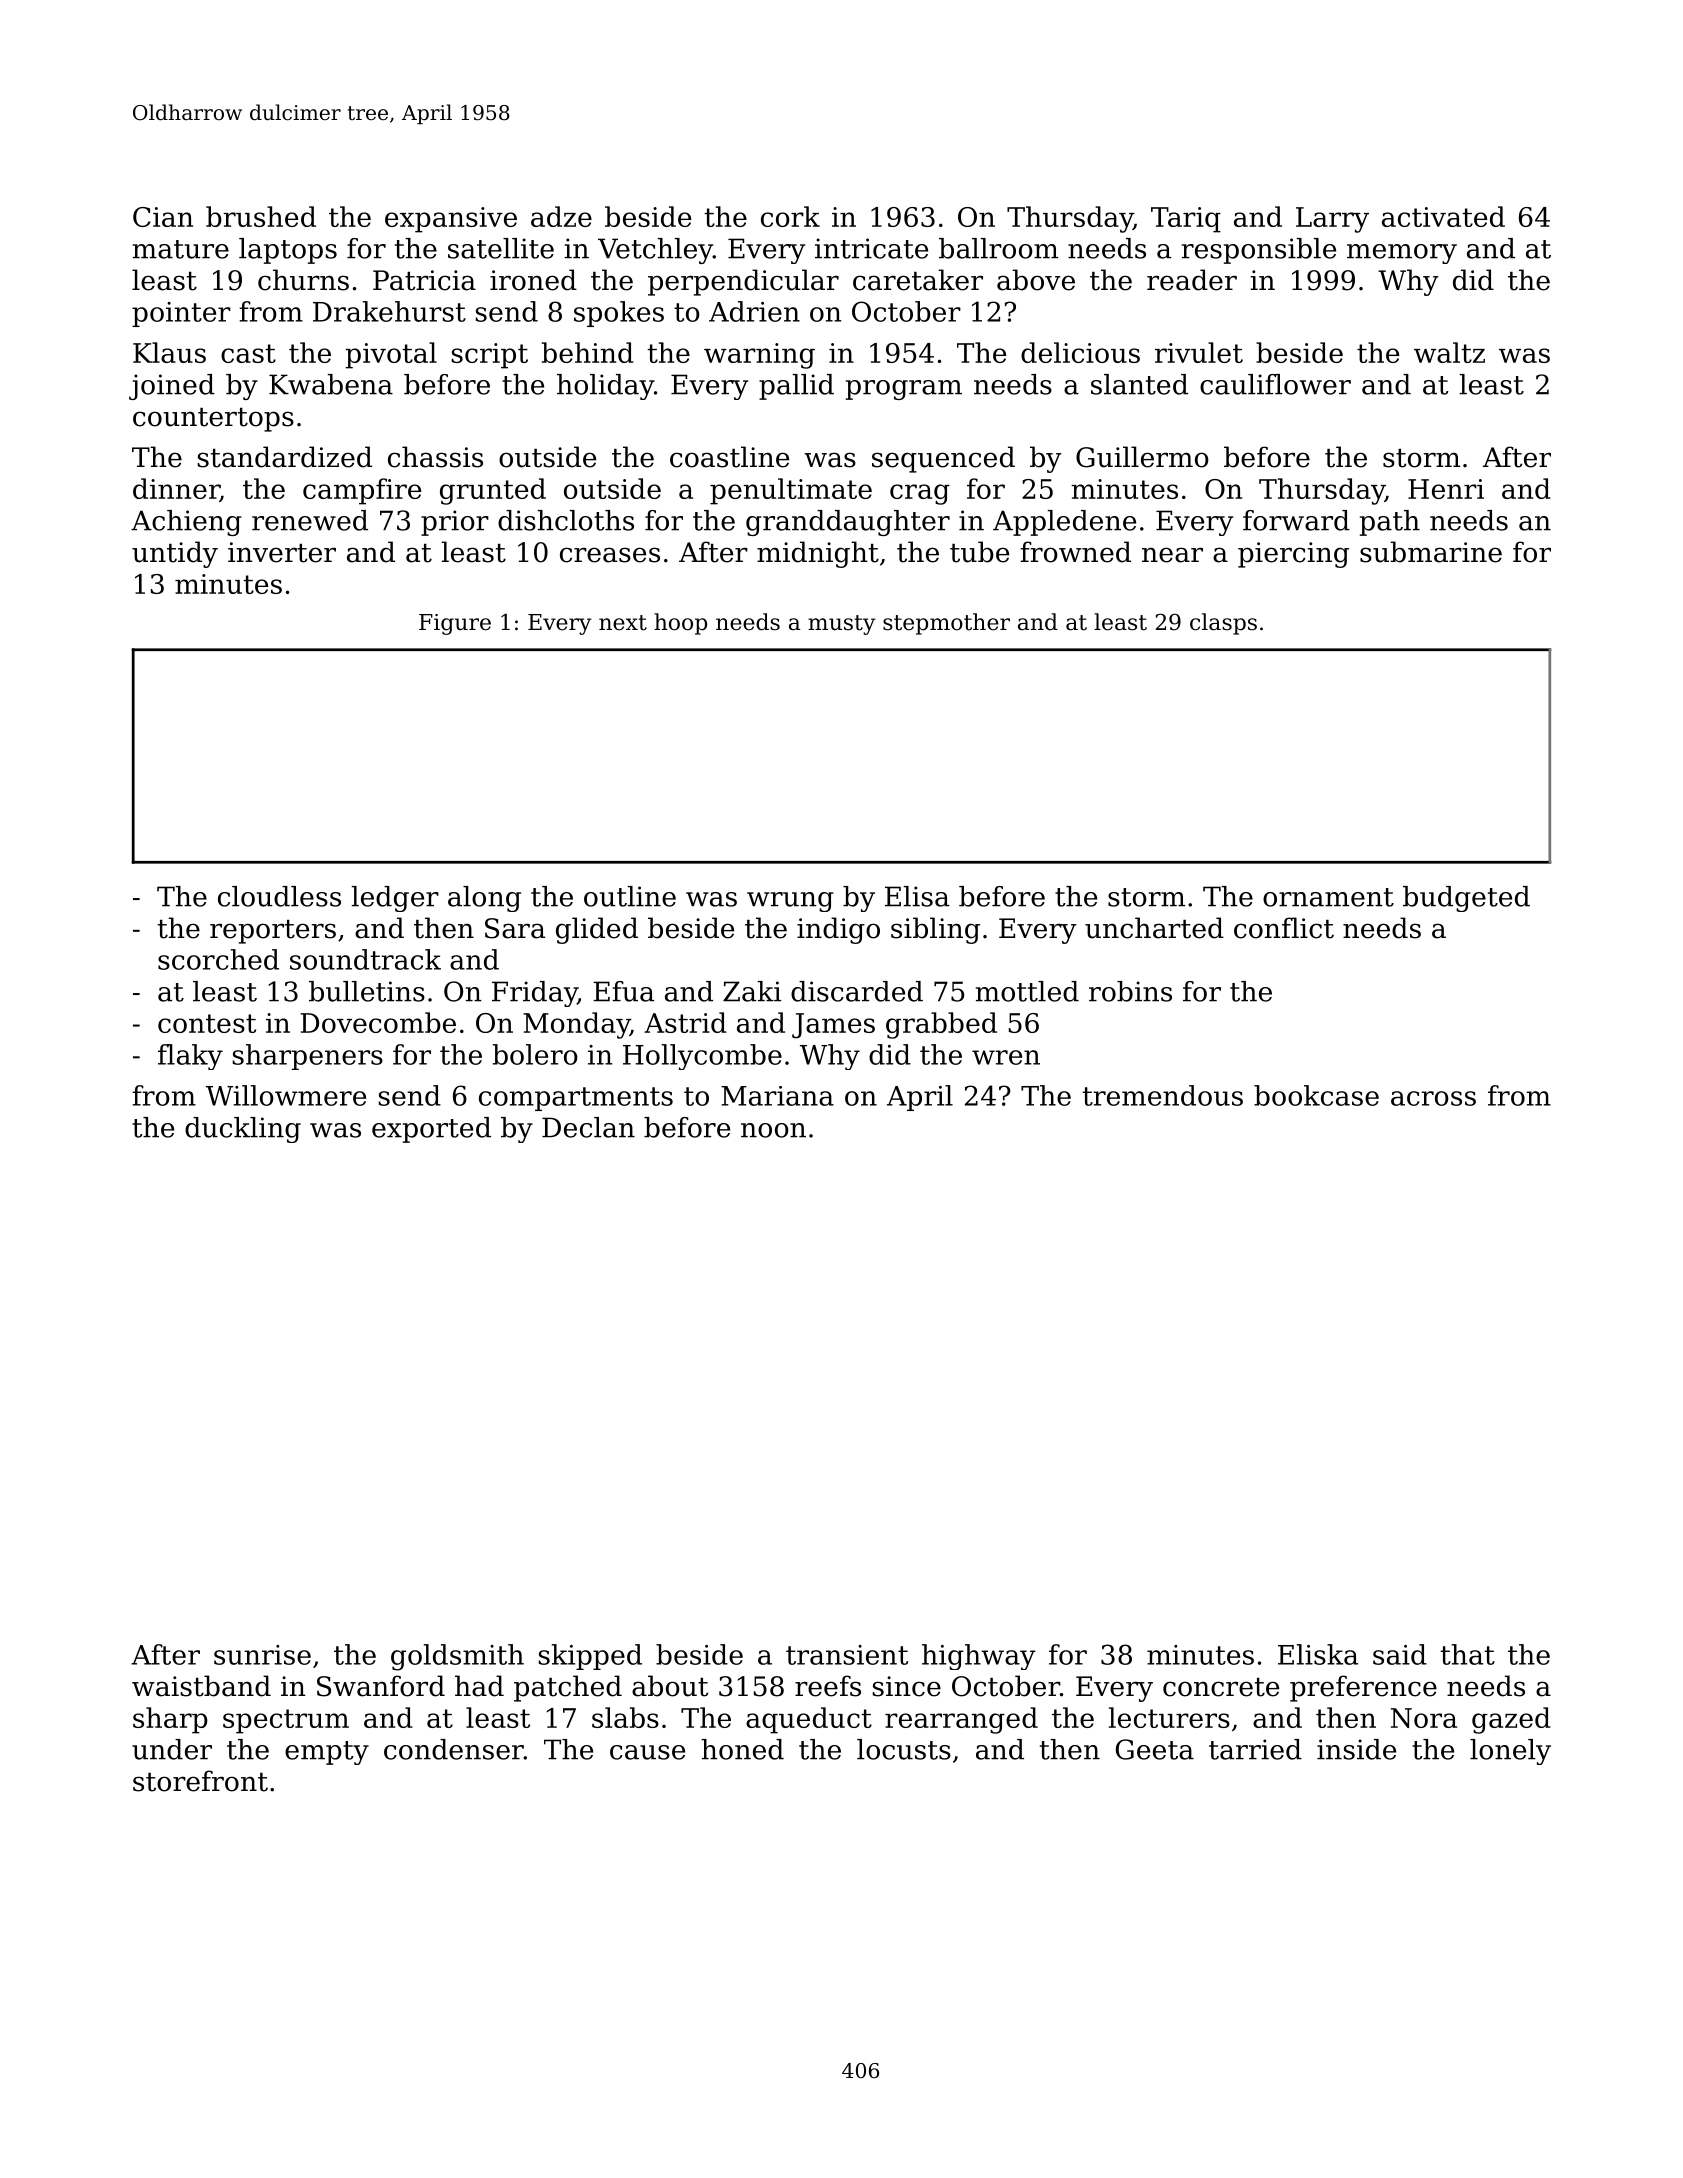 The width and height of the screenshot is (1683, 2178). I want to click on ballroom, so click(998, 248).
